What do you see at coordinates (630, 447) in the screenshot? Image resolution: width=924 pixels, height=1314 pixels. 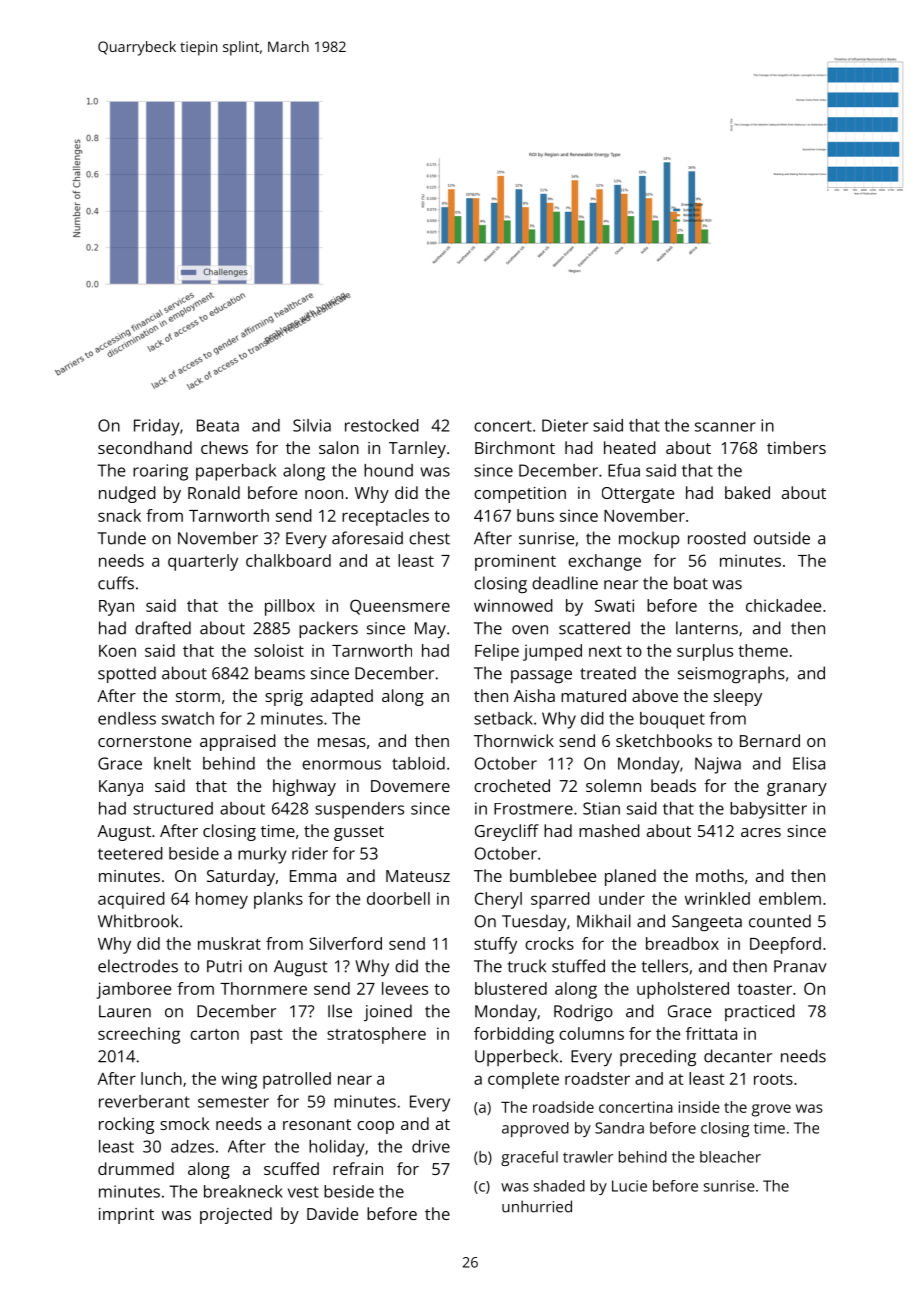 I see `heated` at bounding box center [630, 447].
